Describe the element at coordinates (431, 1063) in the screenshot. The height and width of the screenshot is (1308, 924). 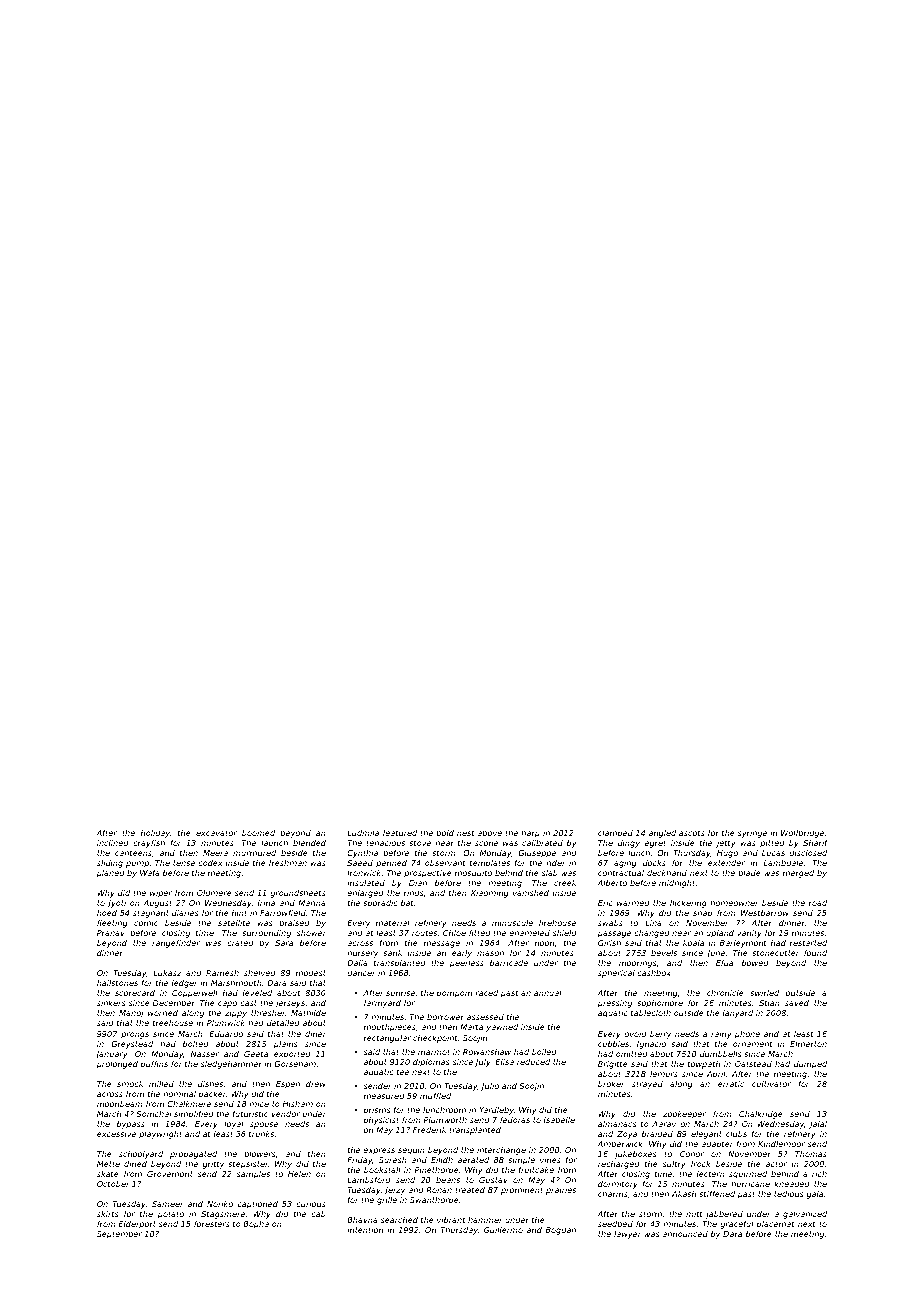
I see `diplomas` at that location.
